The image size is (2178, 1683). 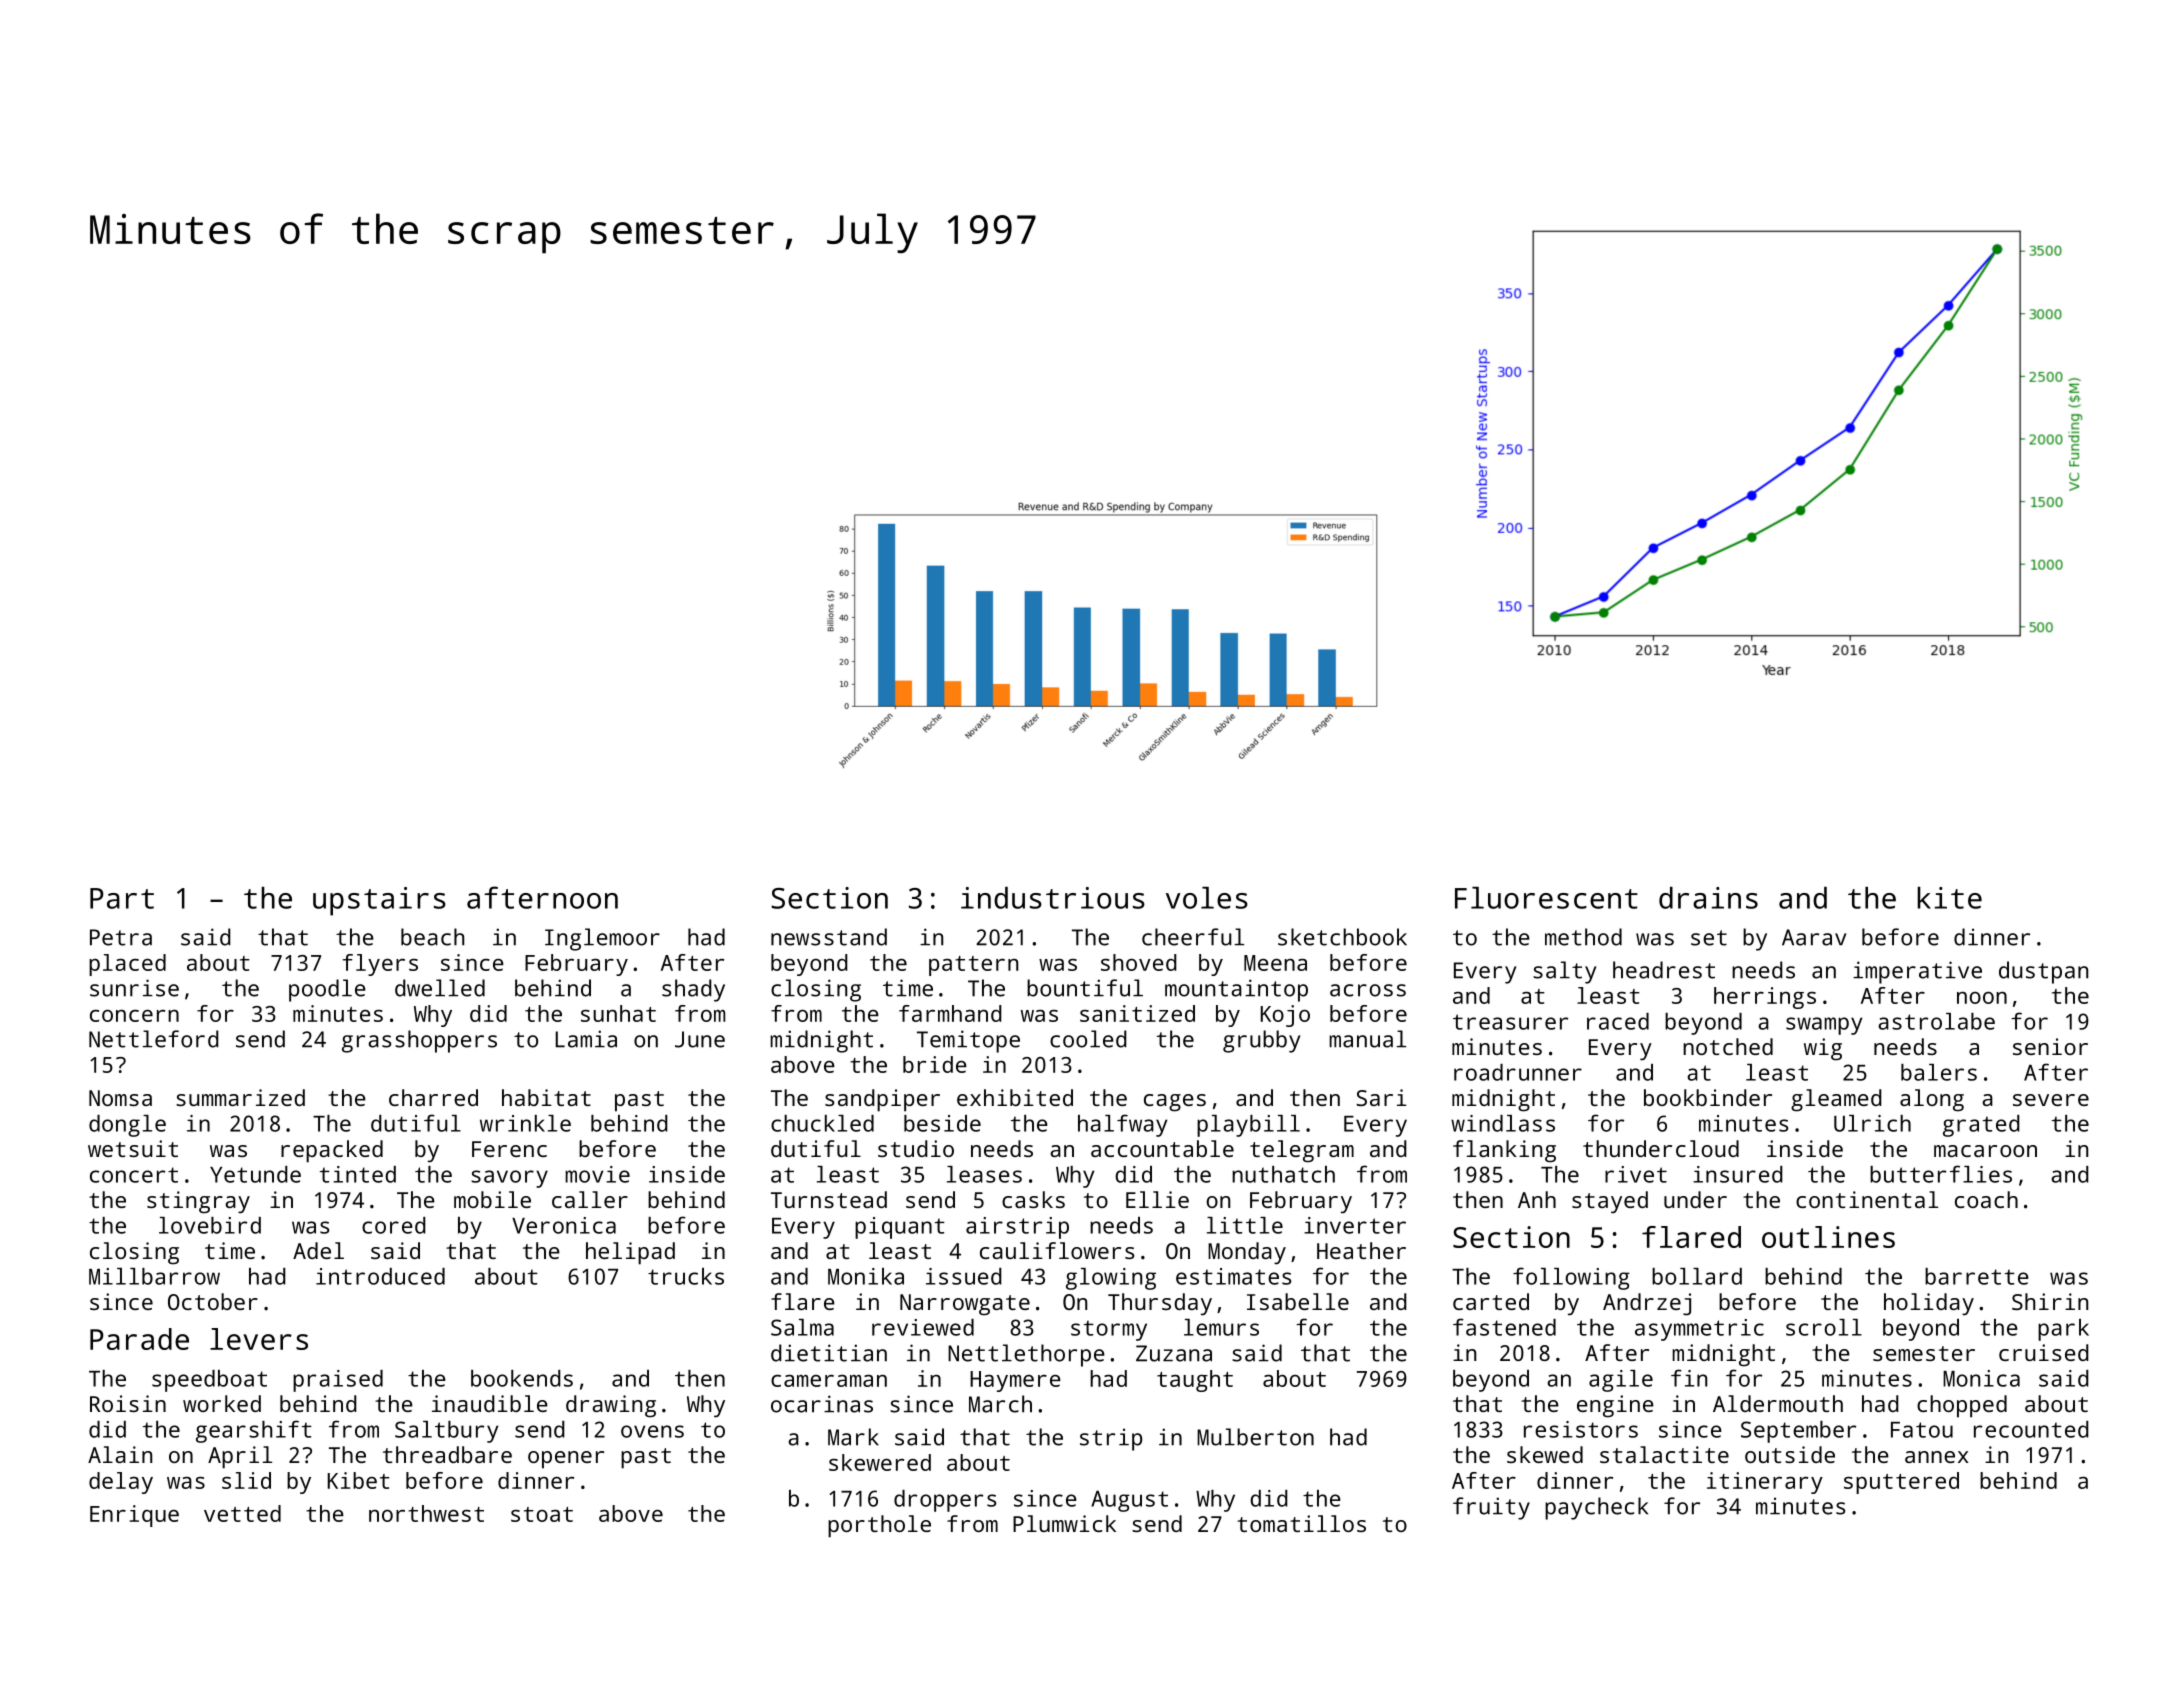 What do you see at coordinates (1033, 1199) in the page?
I see `casks` at bounding box center [1033, 1199].
